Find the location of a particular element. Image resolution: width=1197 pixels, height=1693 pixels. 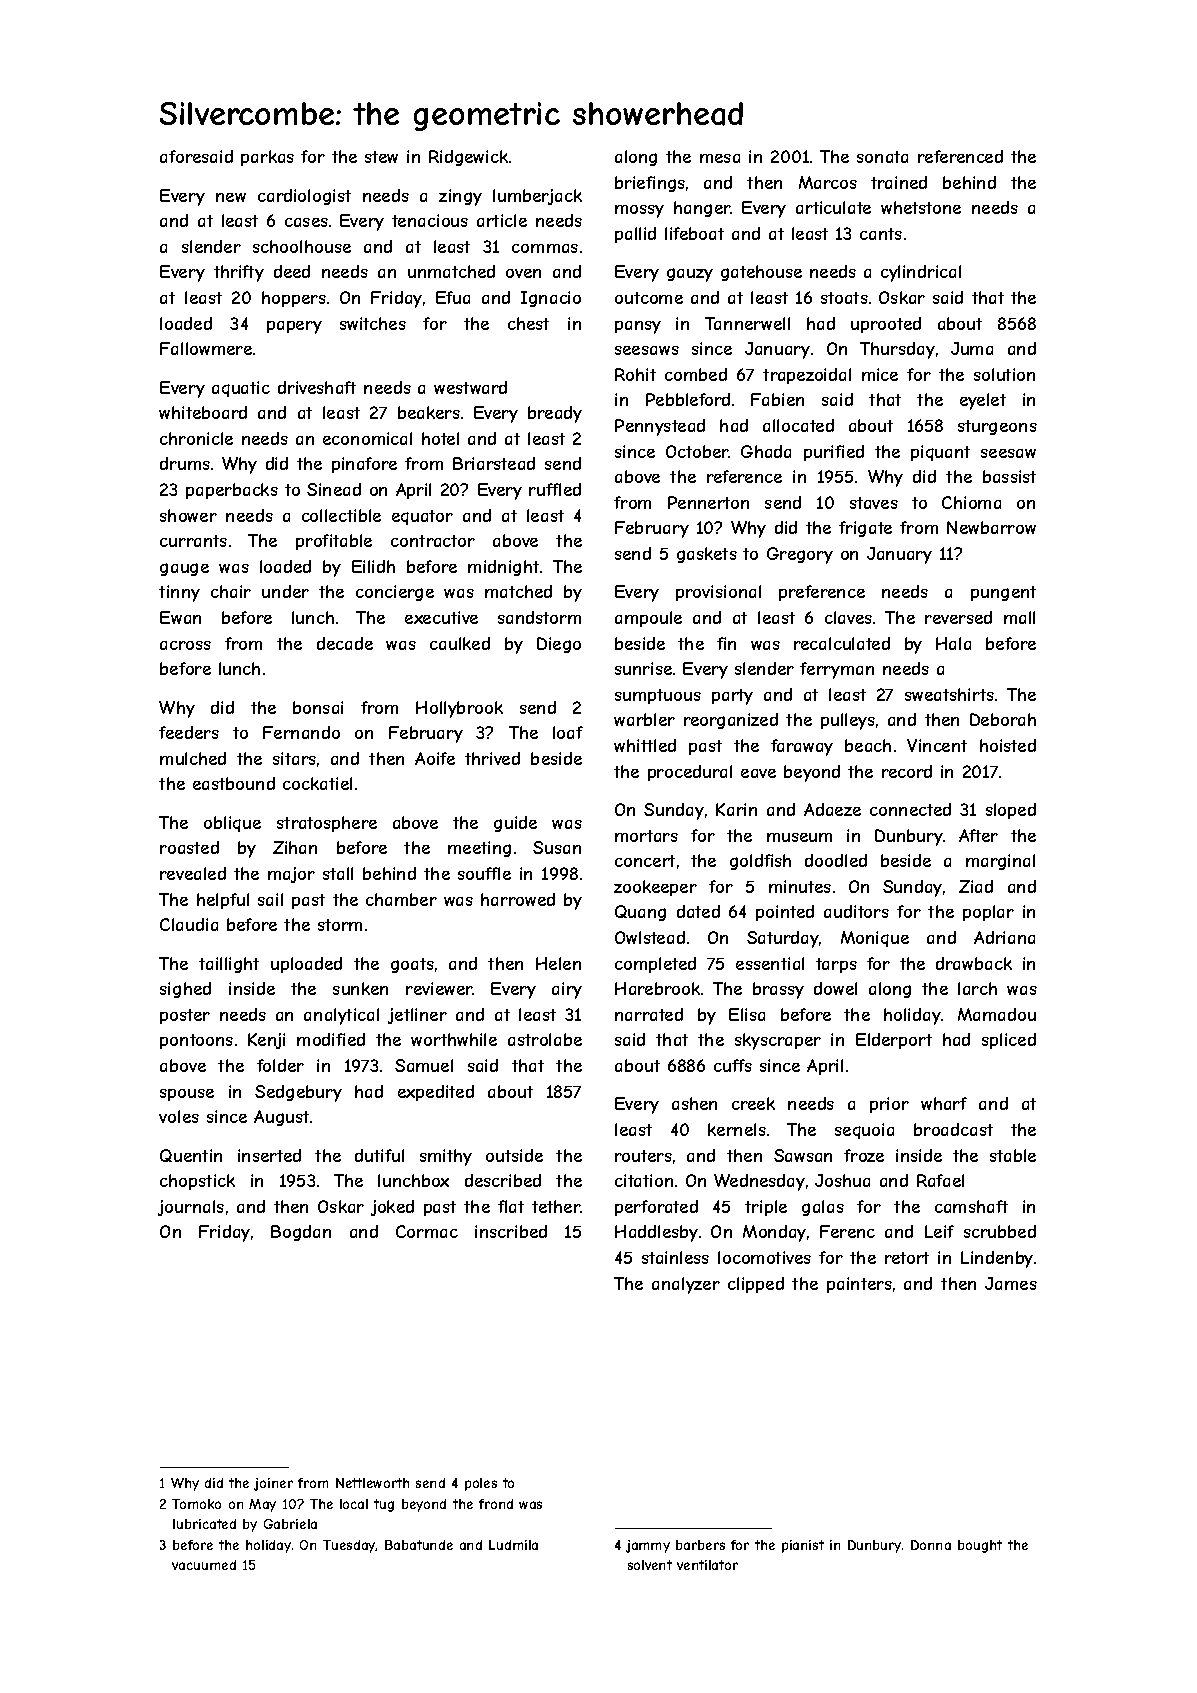

taillight is located at coordinates (229, 965).
